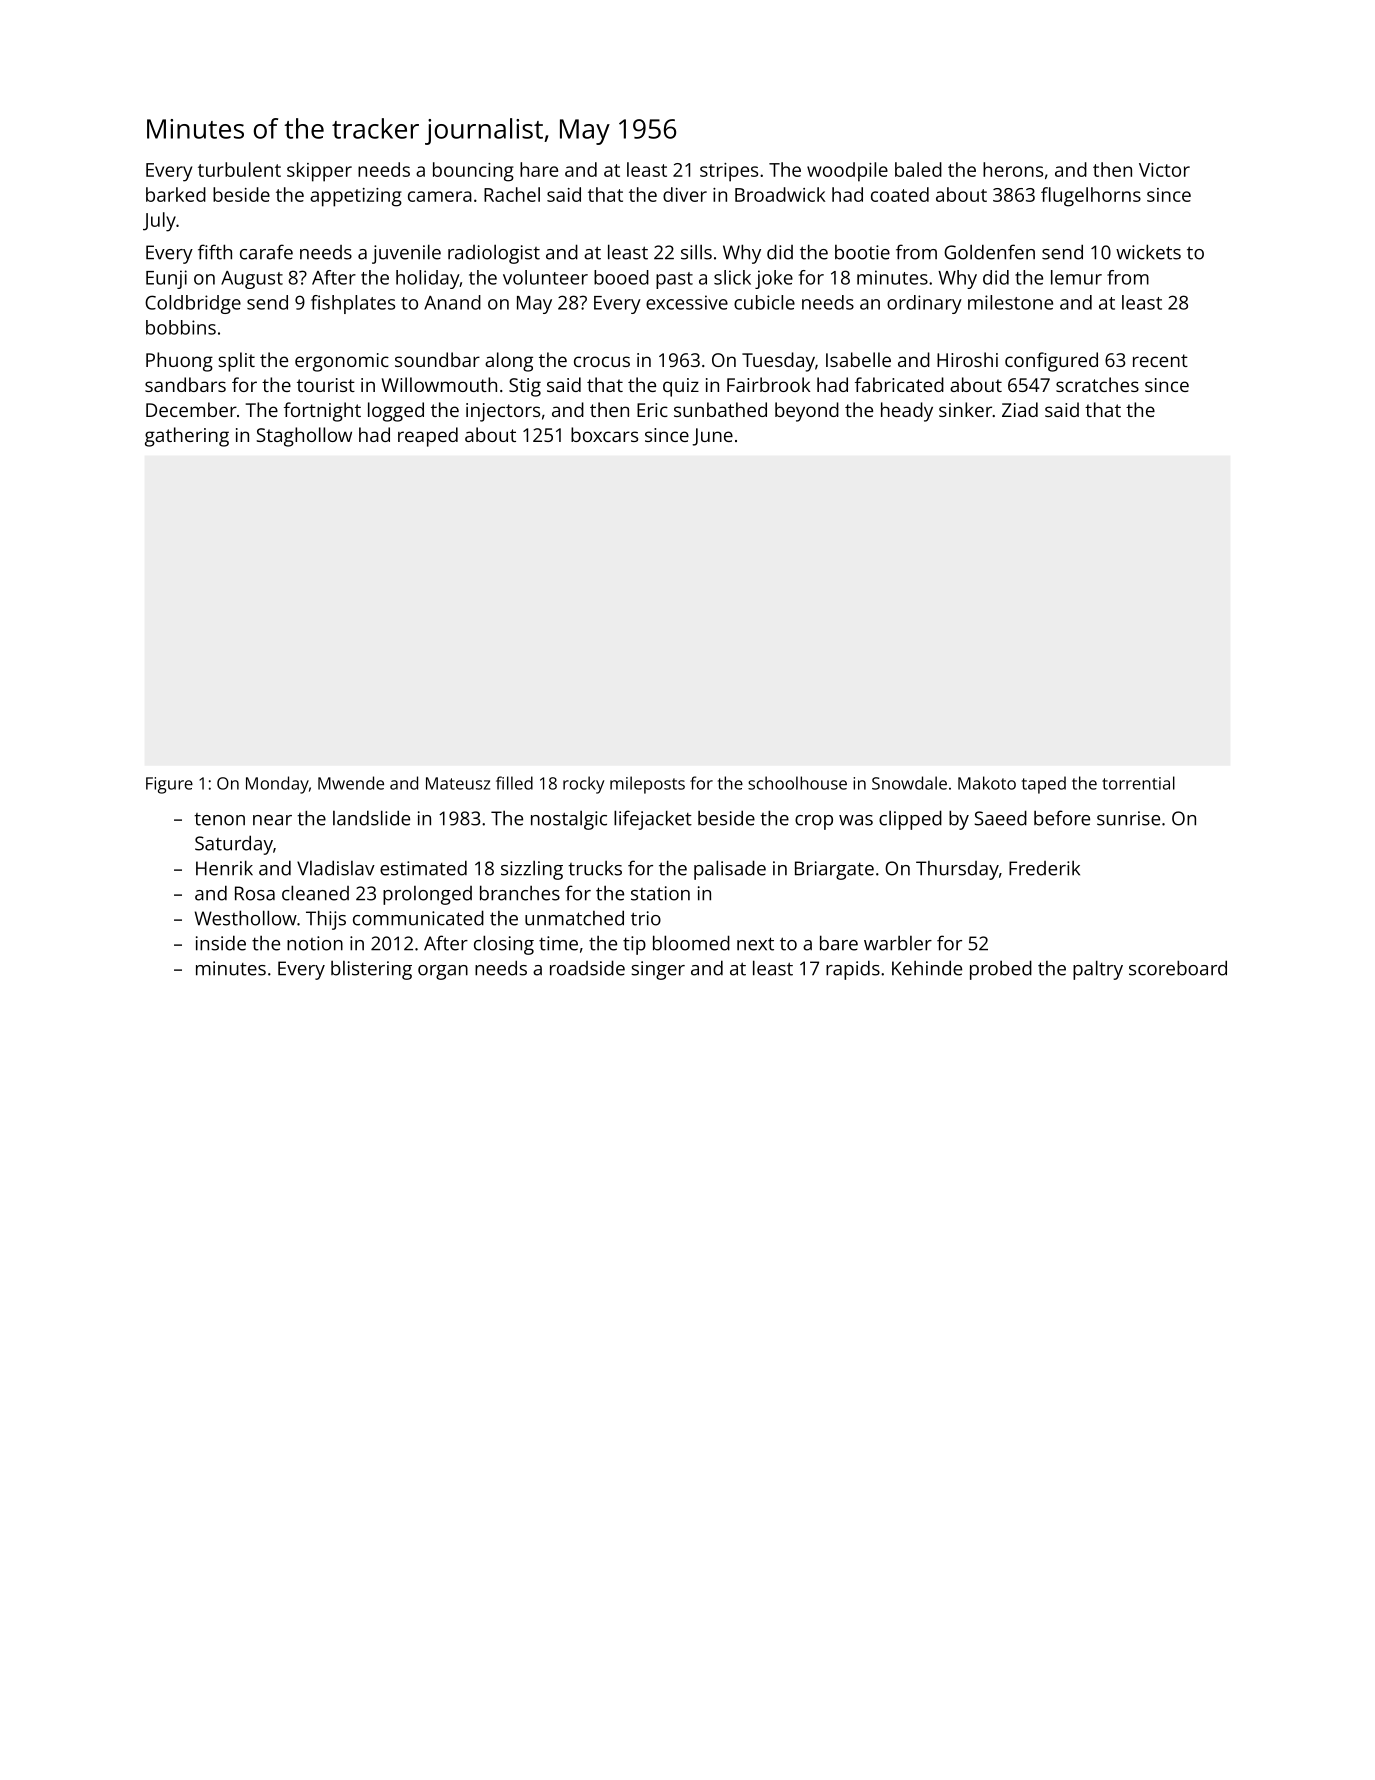 Image resolution: width=1375 pixels, height=1780 pixels. Describe the element at coordinates (1164, 170) in the screenshot. I see `Victor` at that location.
